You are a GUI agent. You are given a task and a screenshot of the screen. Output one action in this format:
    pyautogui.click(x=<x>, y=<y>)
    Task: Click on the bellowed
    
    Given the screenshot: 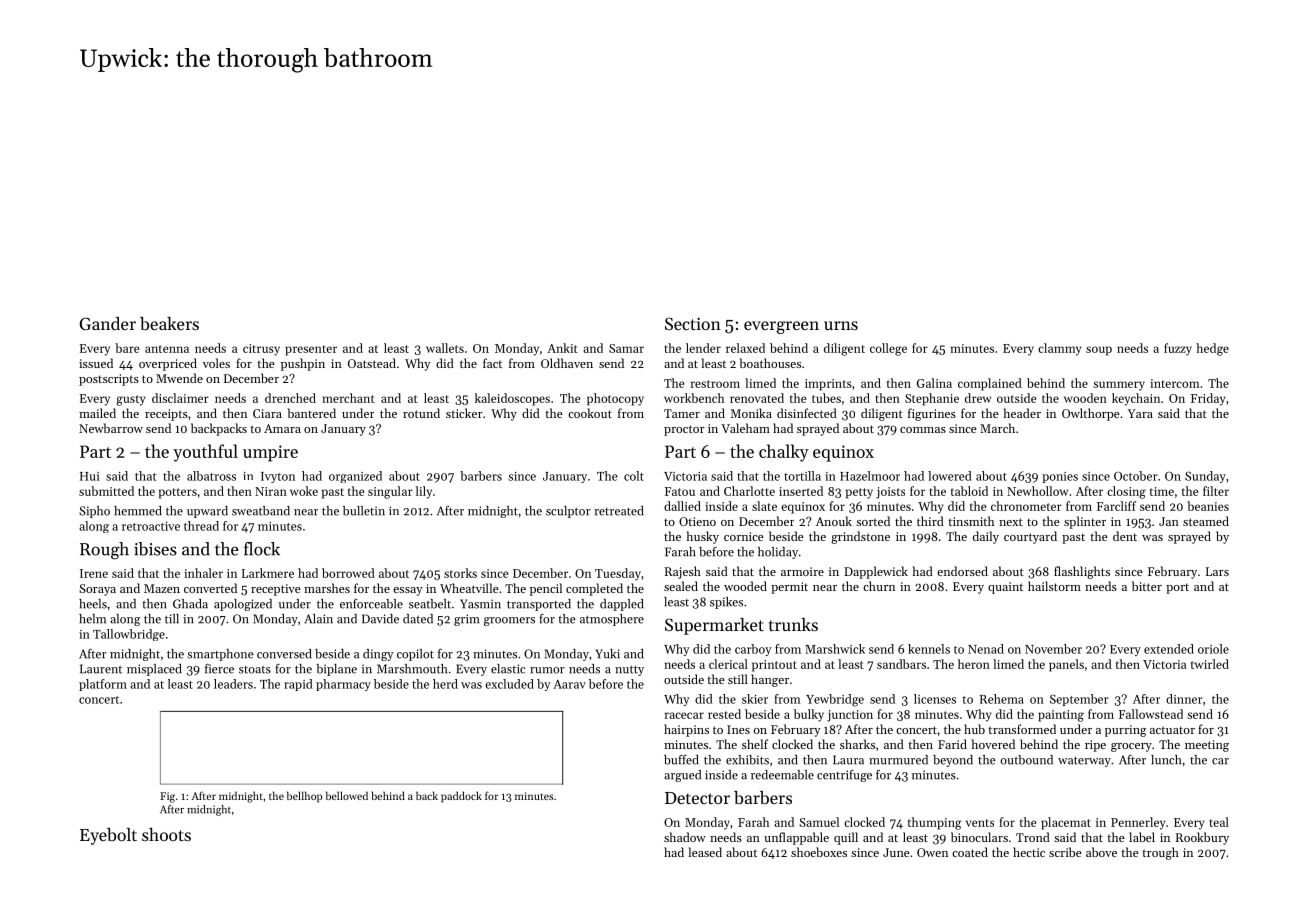 What is the action you would take?
    pyautogui.click(x=347, y=795)
